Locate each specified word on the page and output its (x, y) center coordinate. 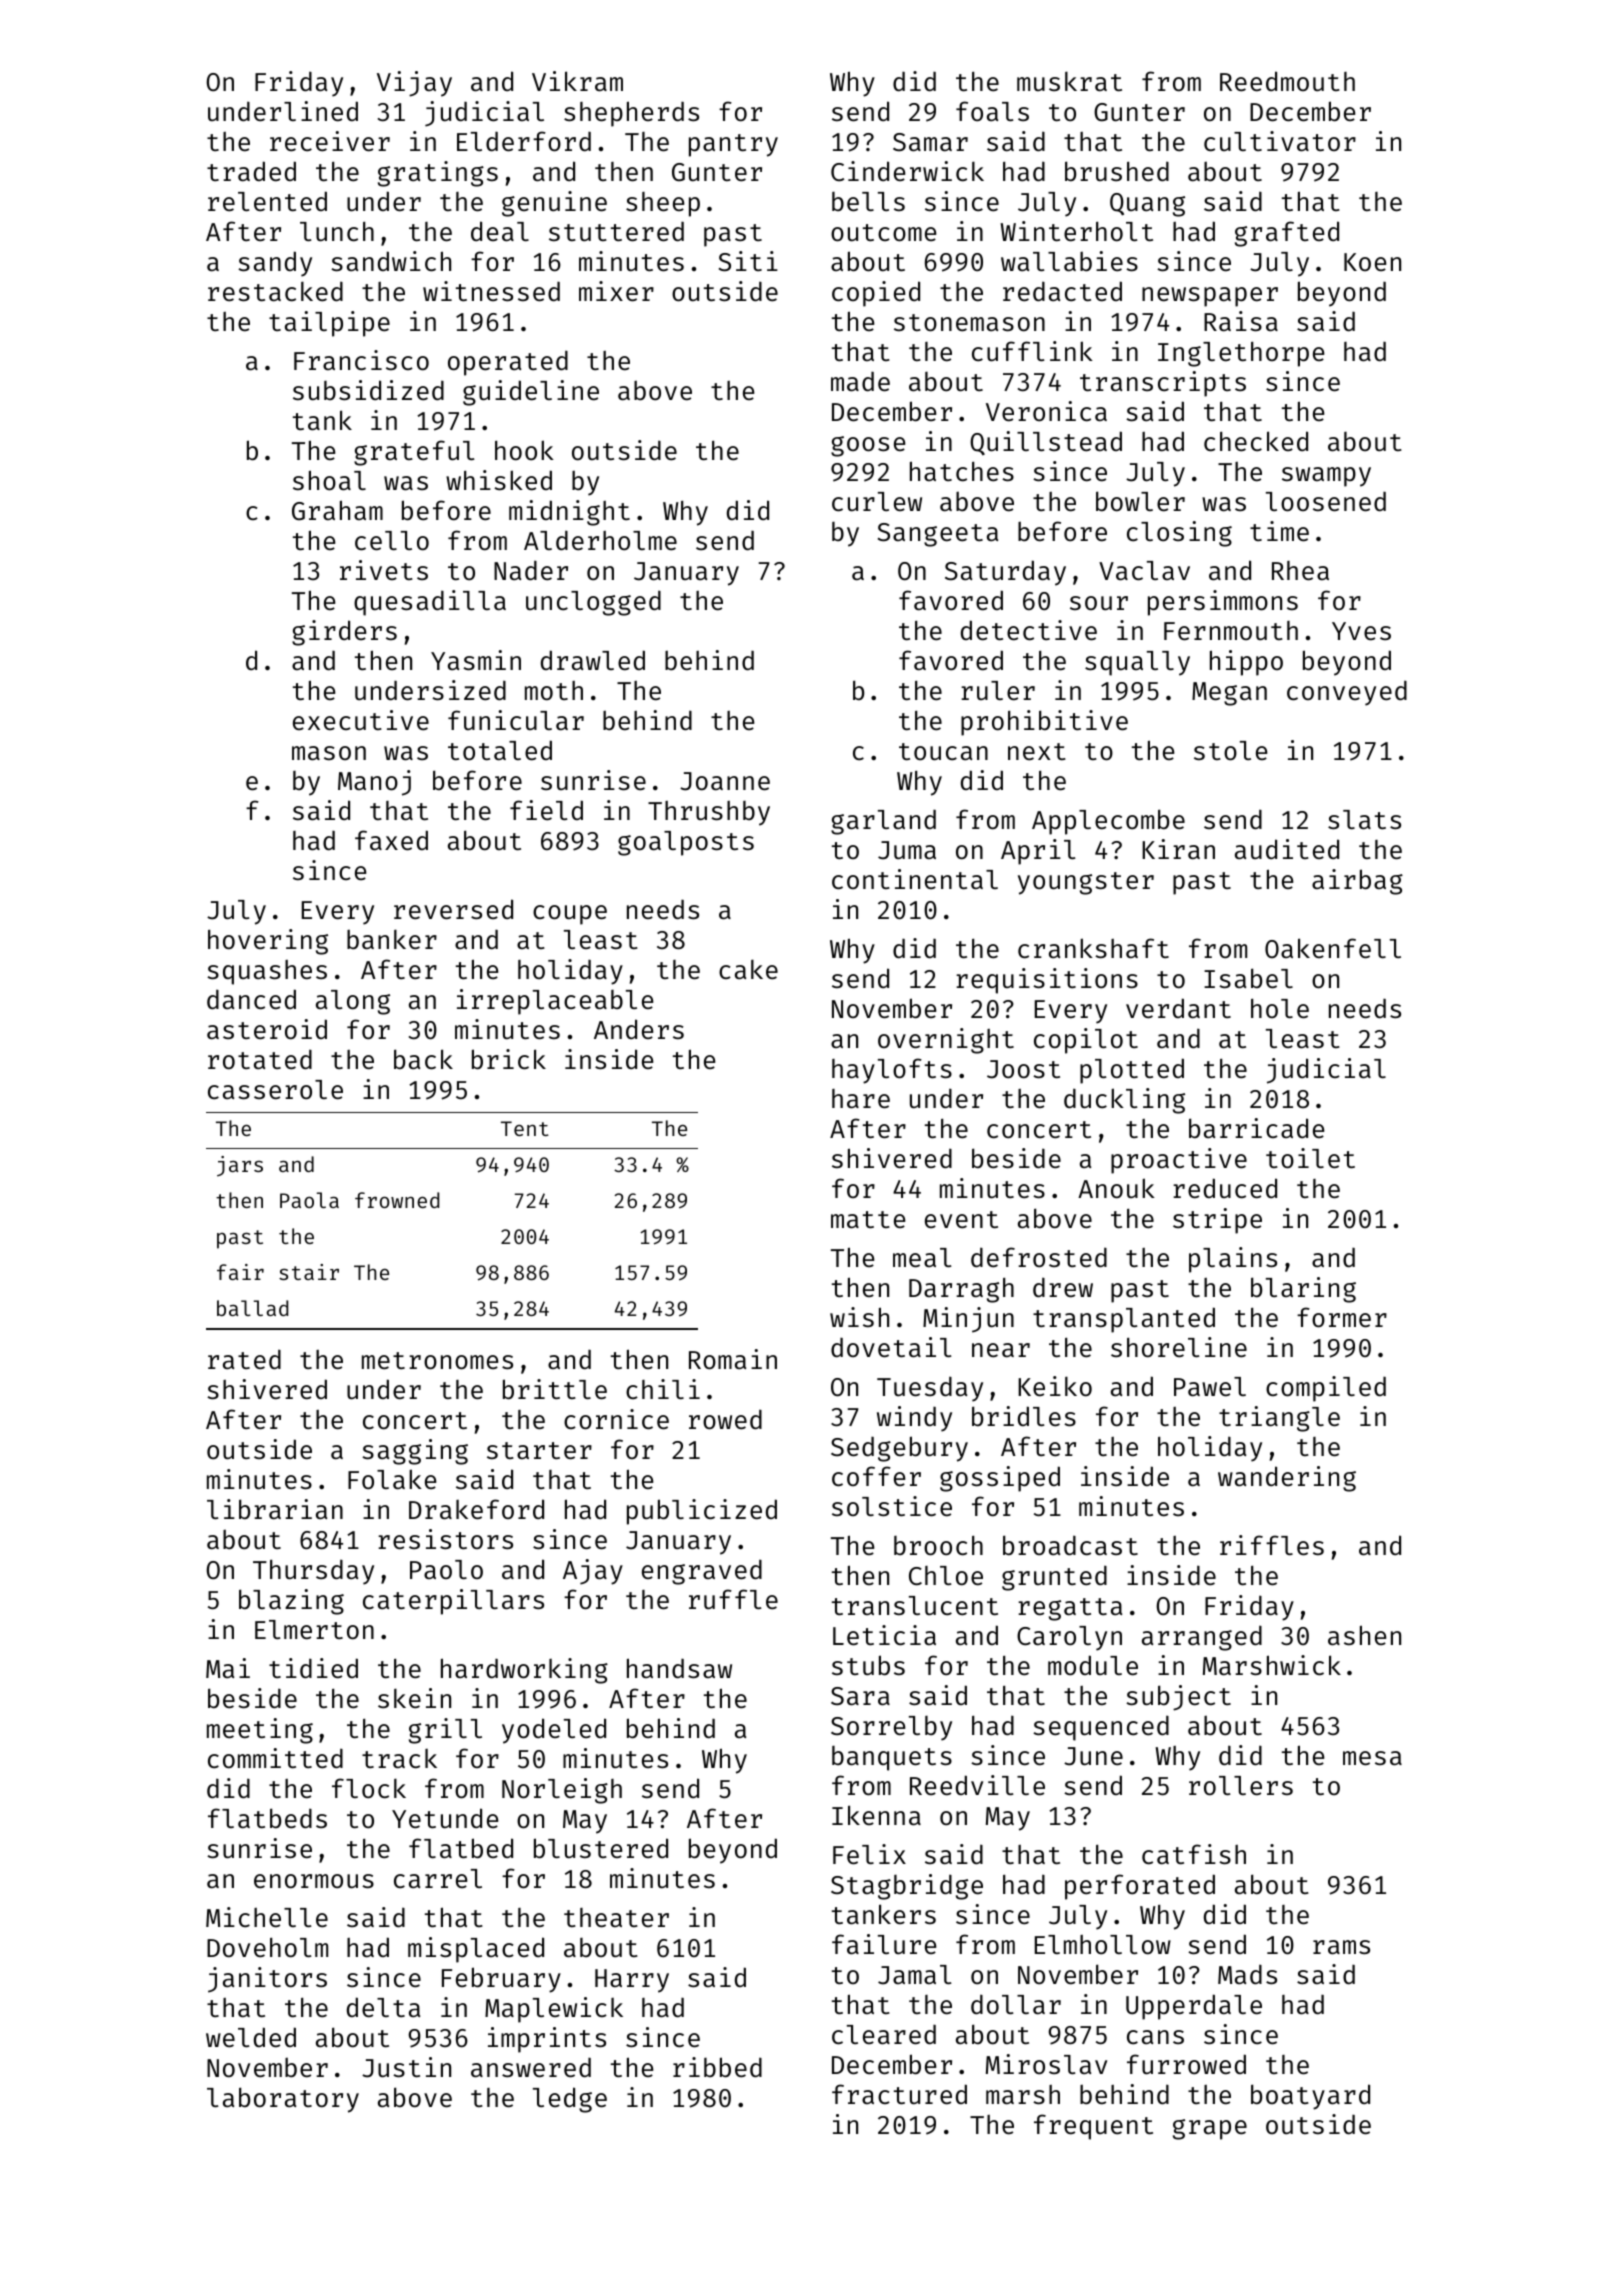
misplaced (476, 1950)
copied (876, 294)
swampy (1326, 477)
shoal (329, 480)
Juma (907, 850)
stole (1230, 751)
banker (392, 939)
